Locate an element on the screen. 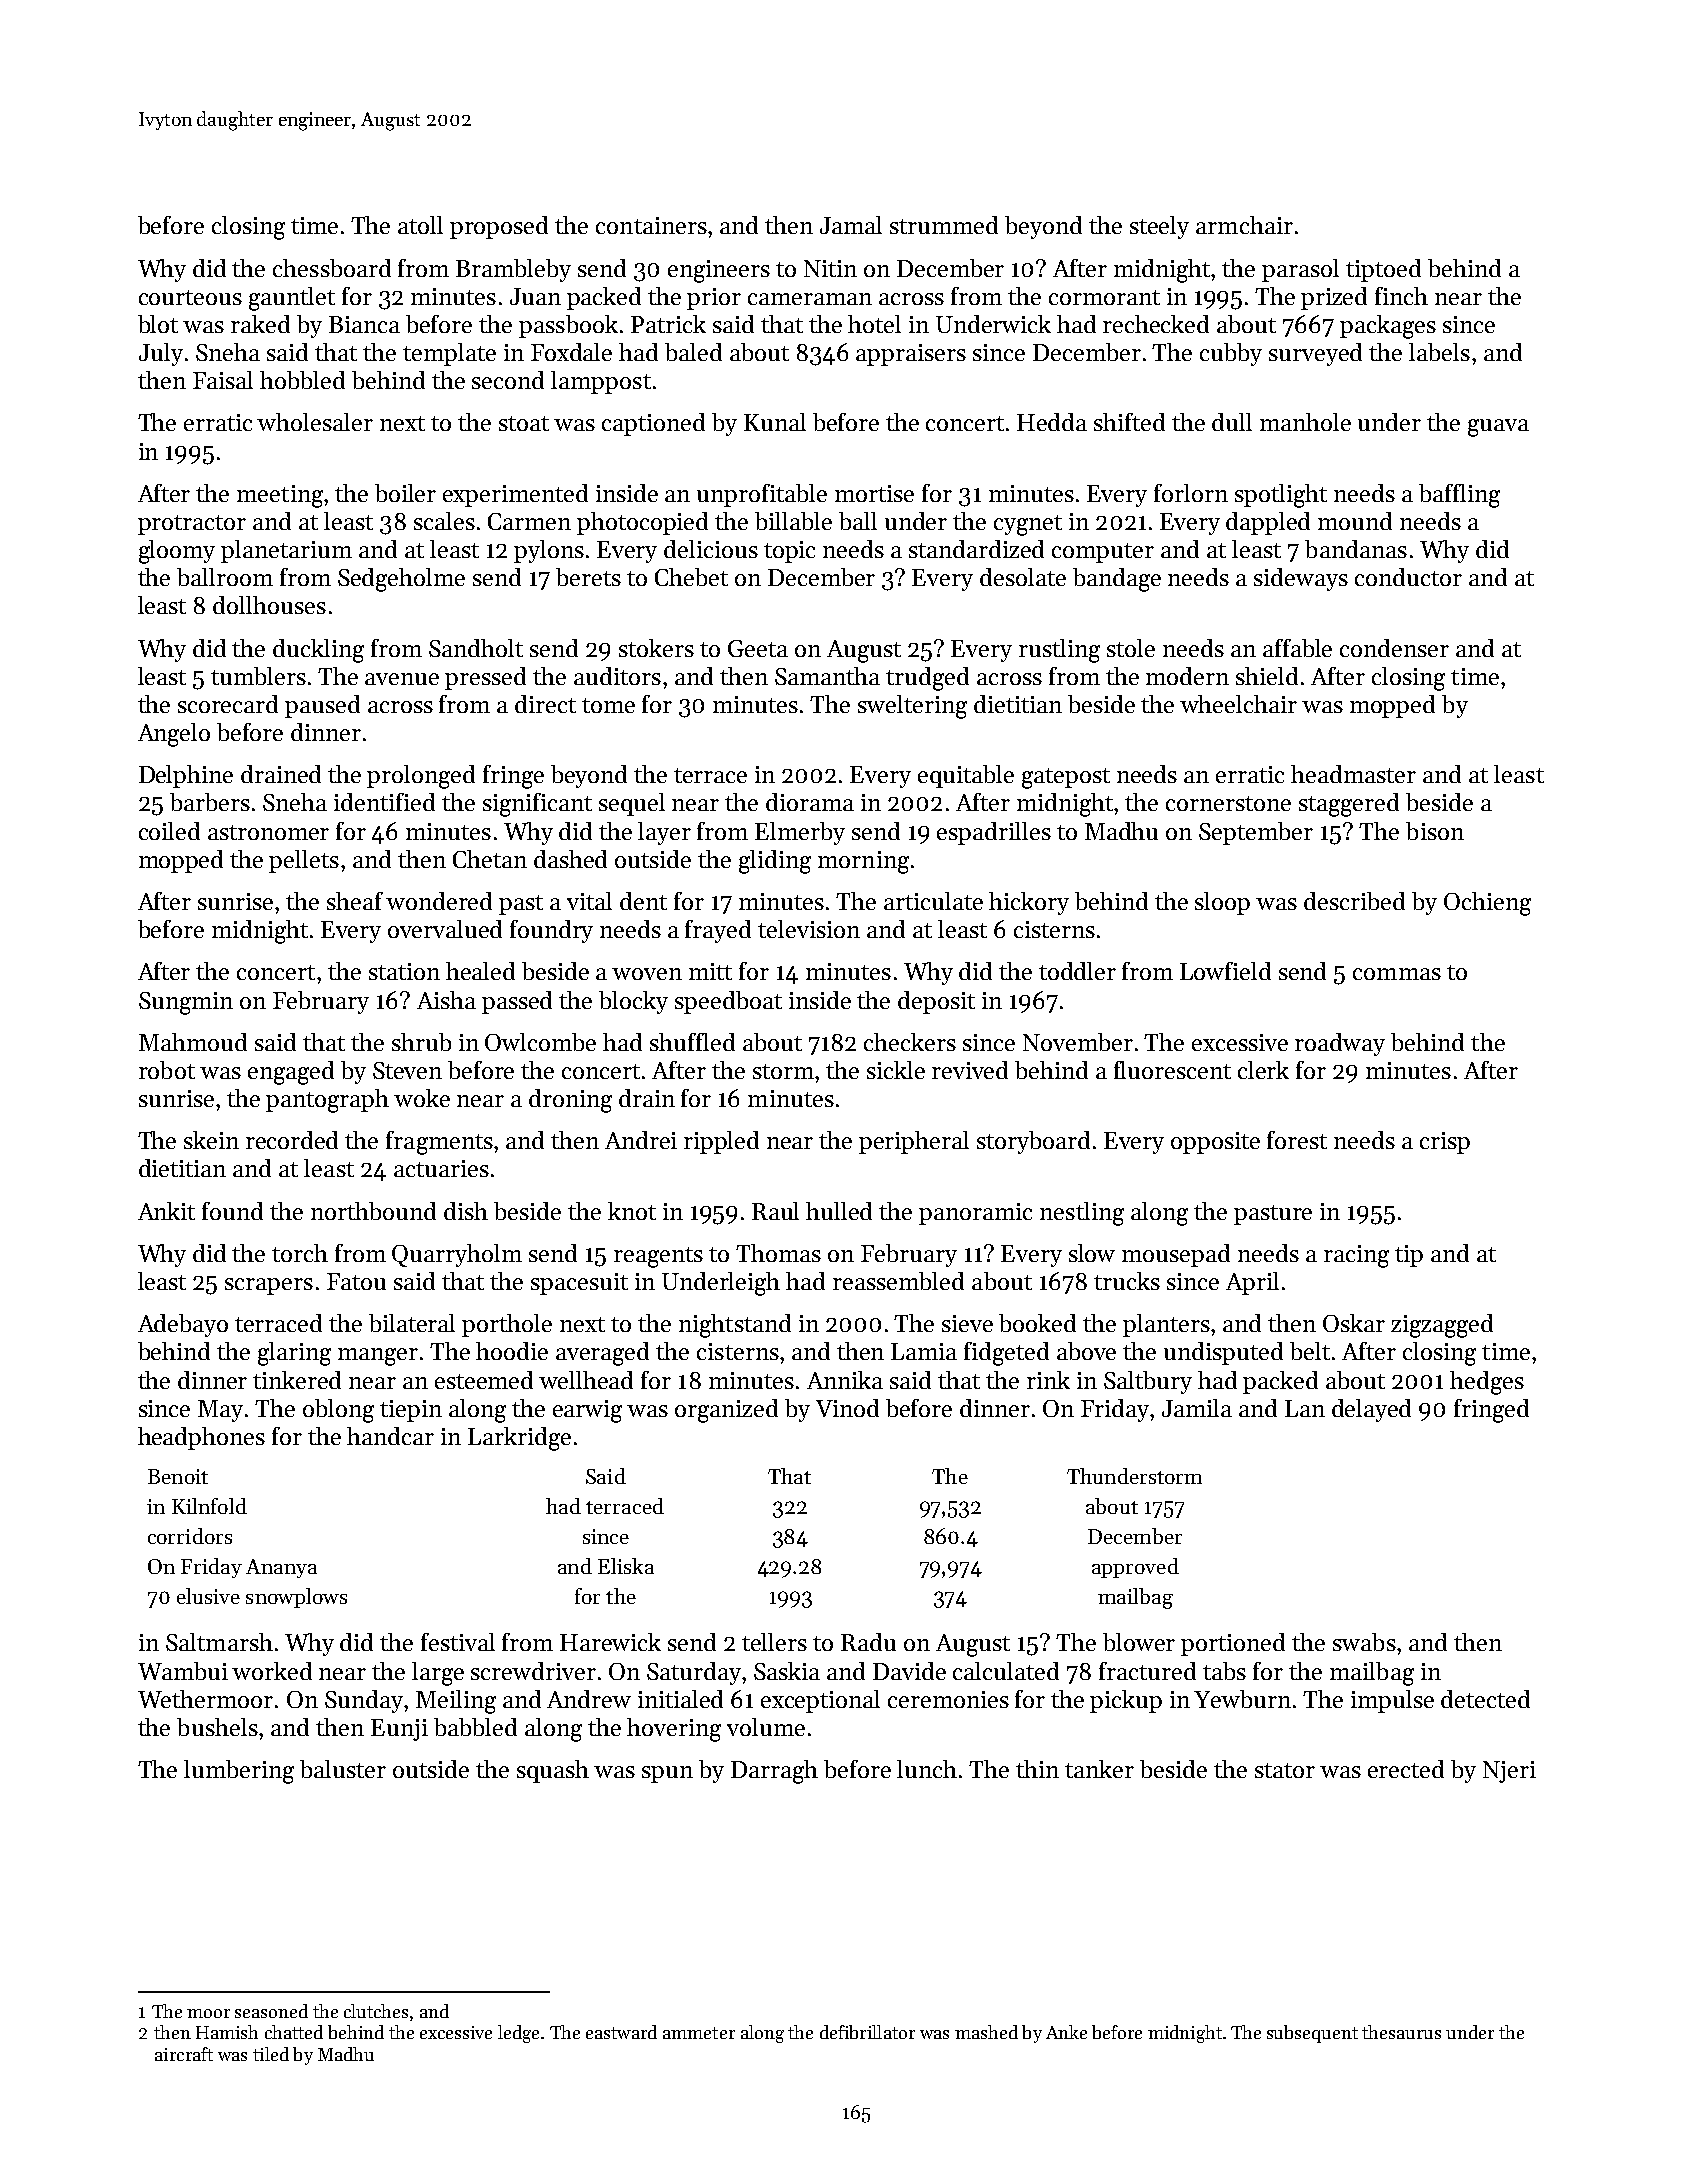 This screenshot has height=2178, width=1683. commas is located at coordinates (1397, 974).
